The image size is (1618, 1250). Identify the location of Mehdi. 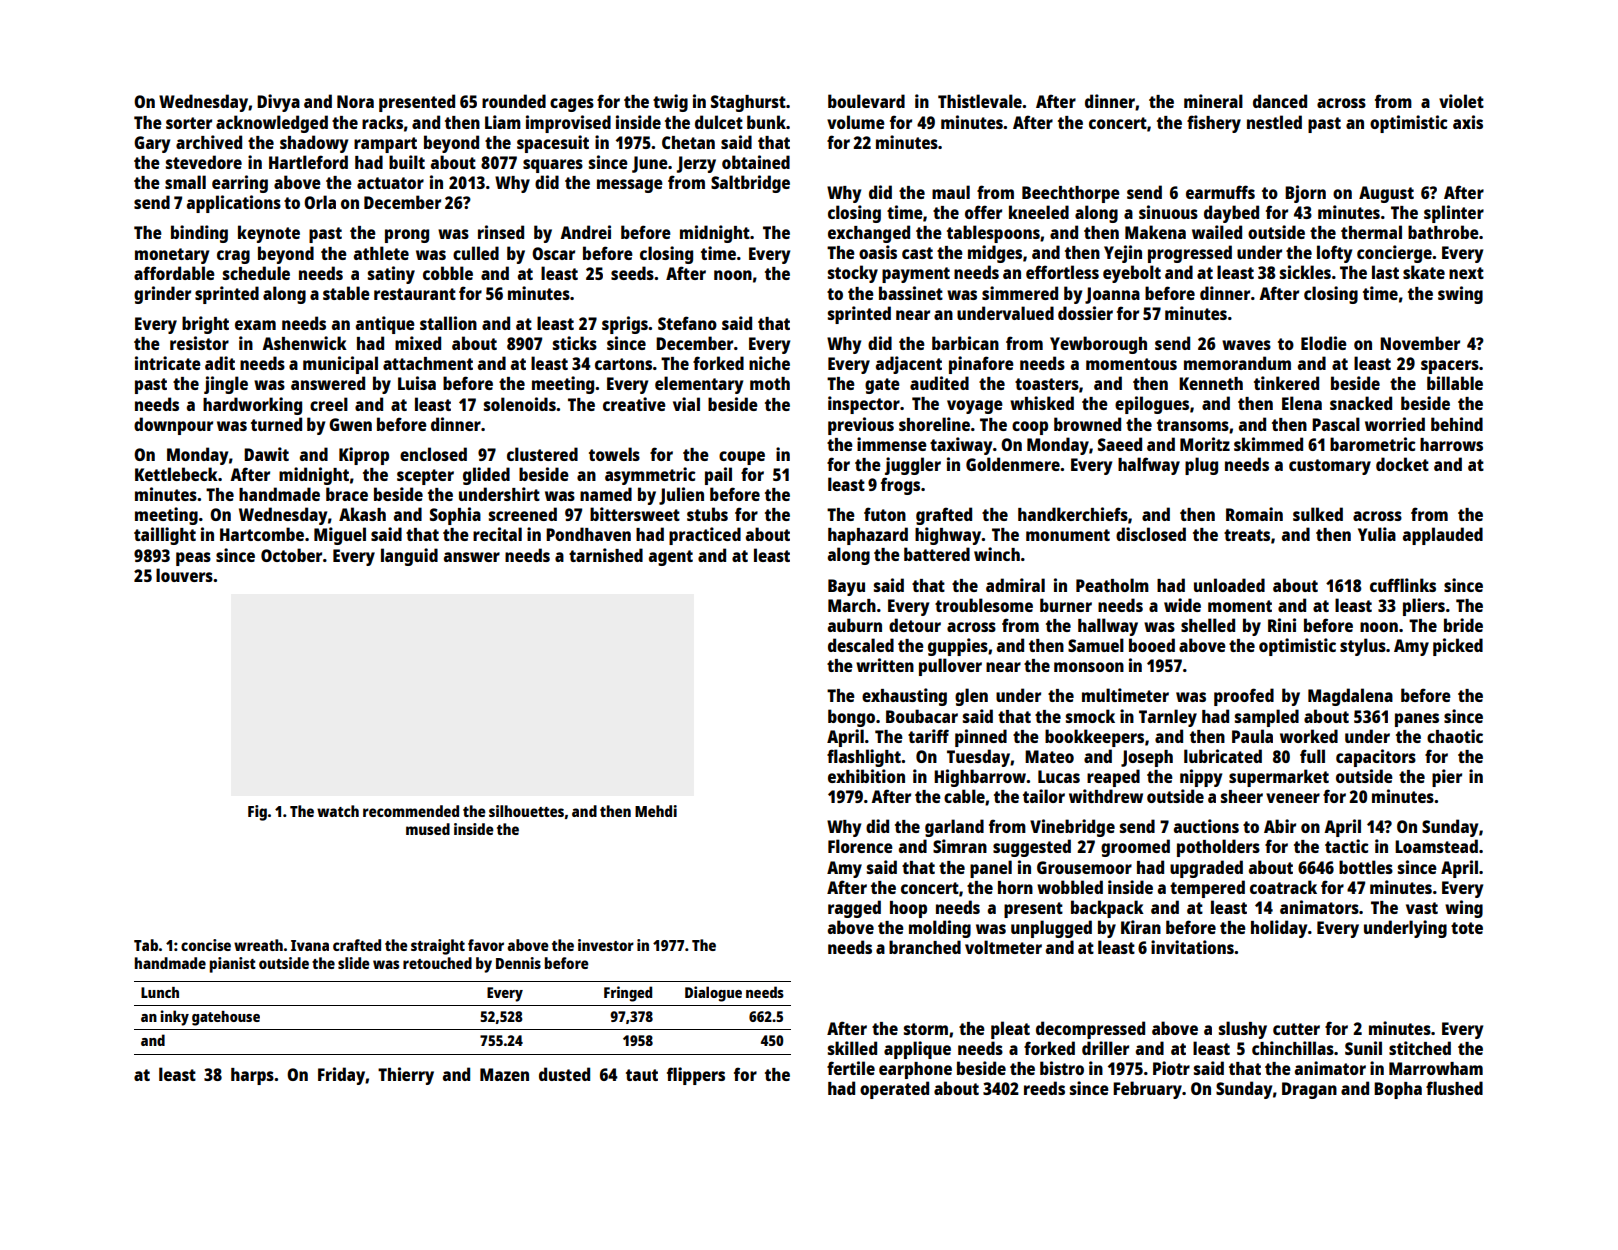
(656, 811).
